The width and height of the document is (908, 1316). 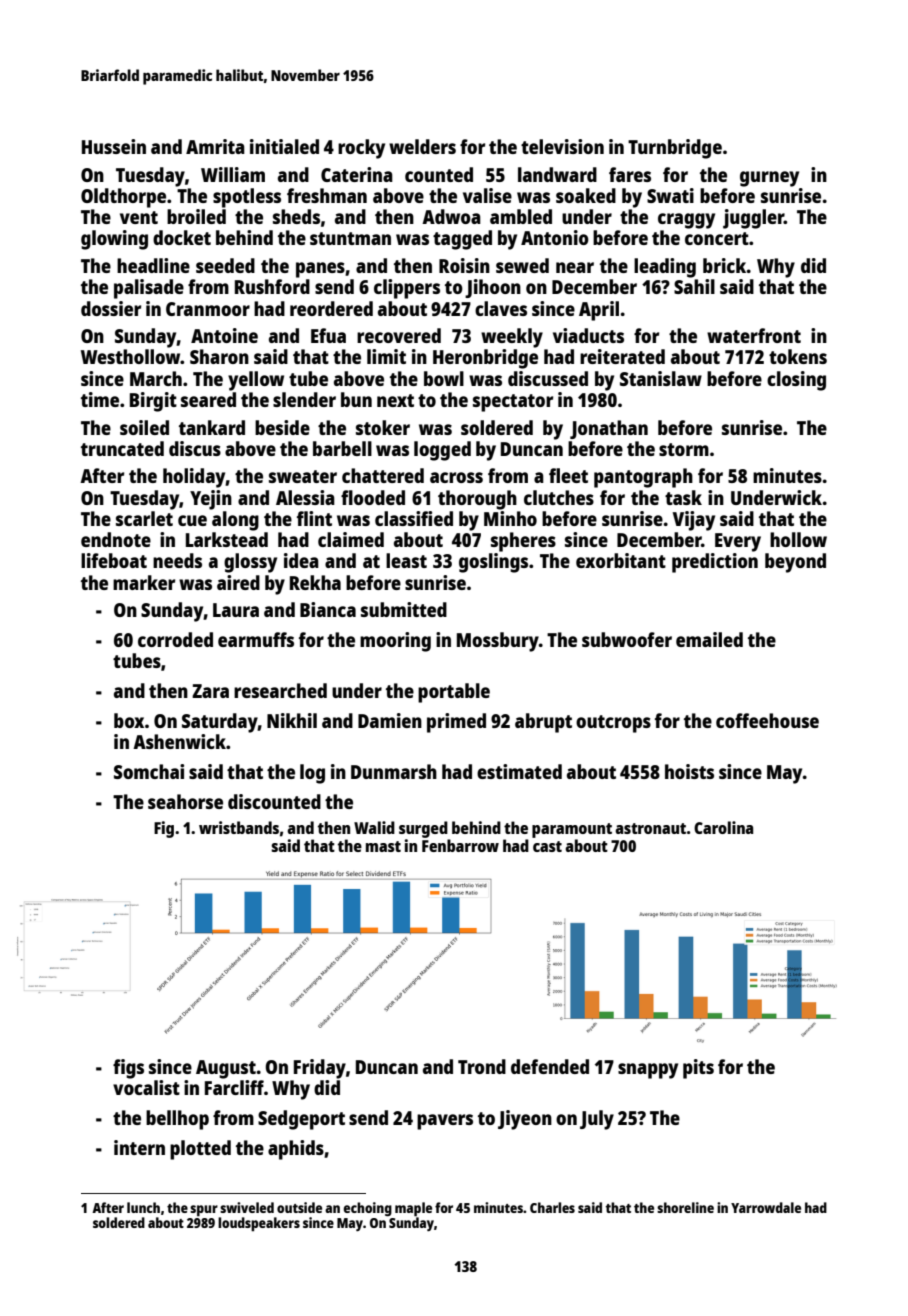 What do you see at coordinates (562, 146) in the document?
I see `television` at bounding box center [562, 146].
